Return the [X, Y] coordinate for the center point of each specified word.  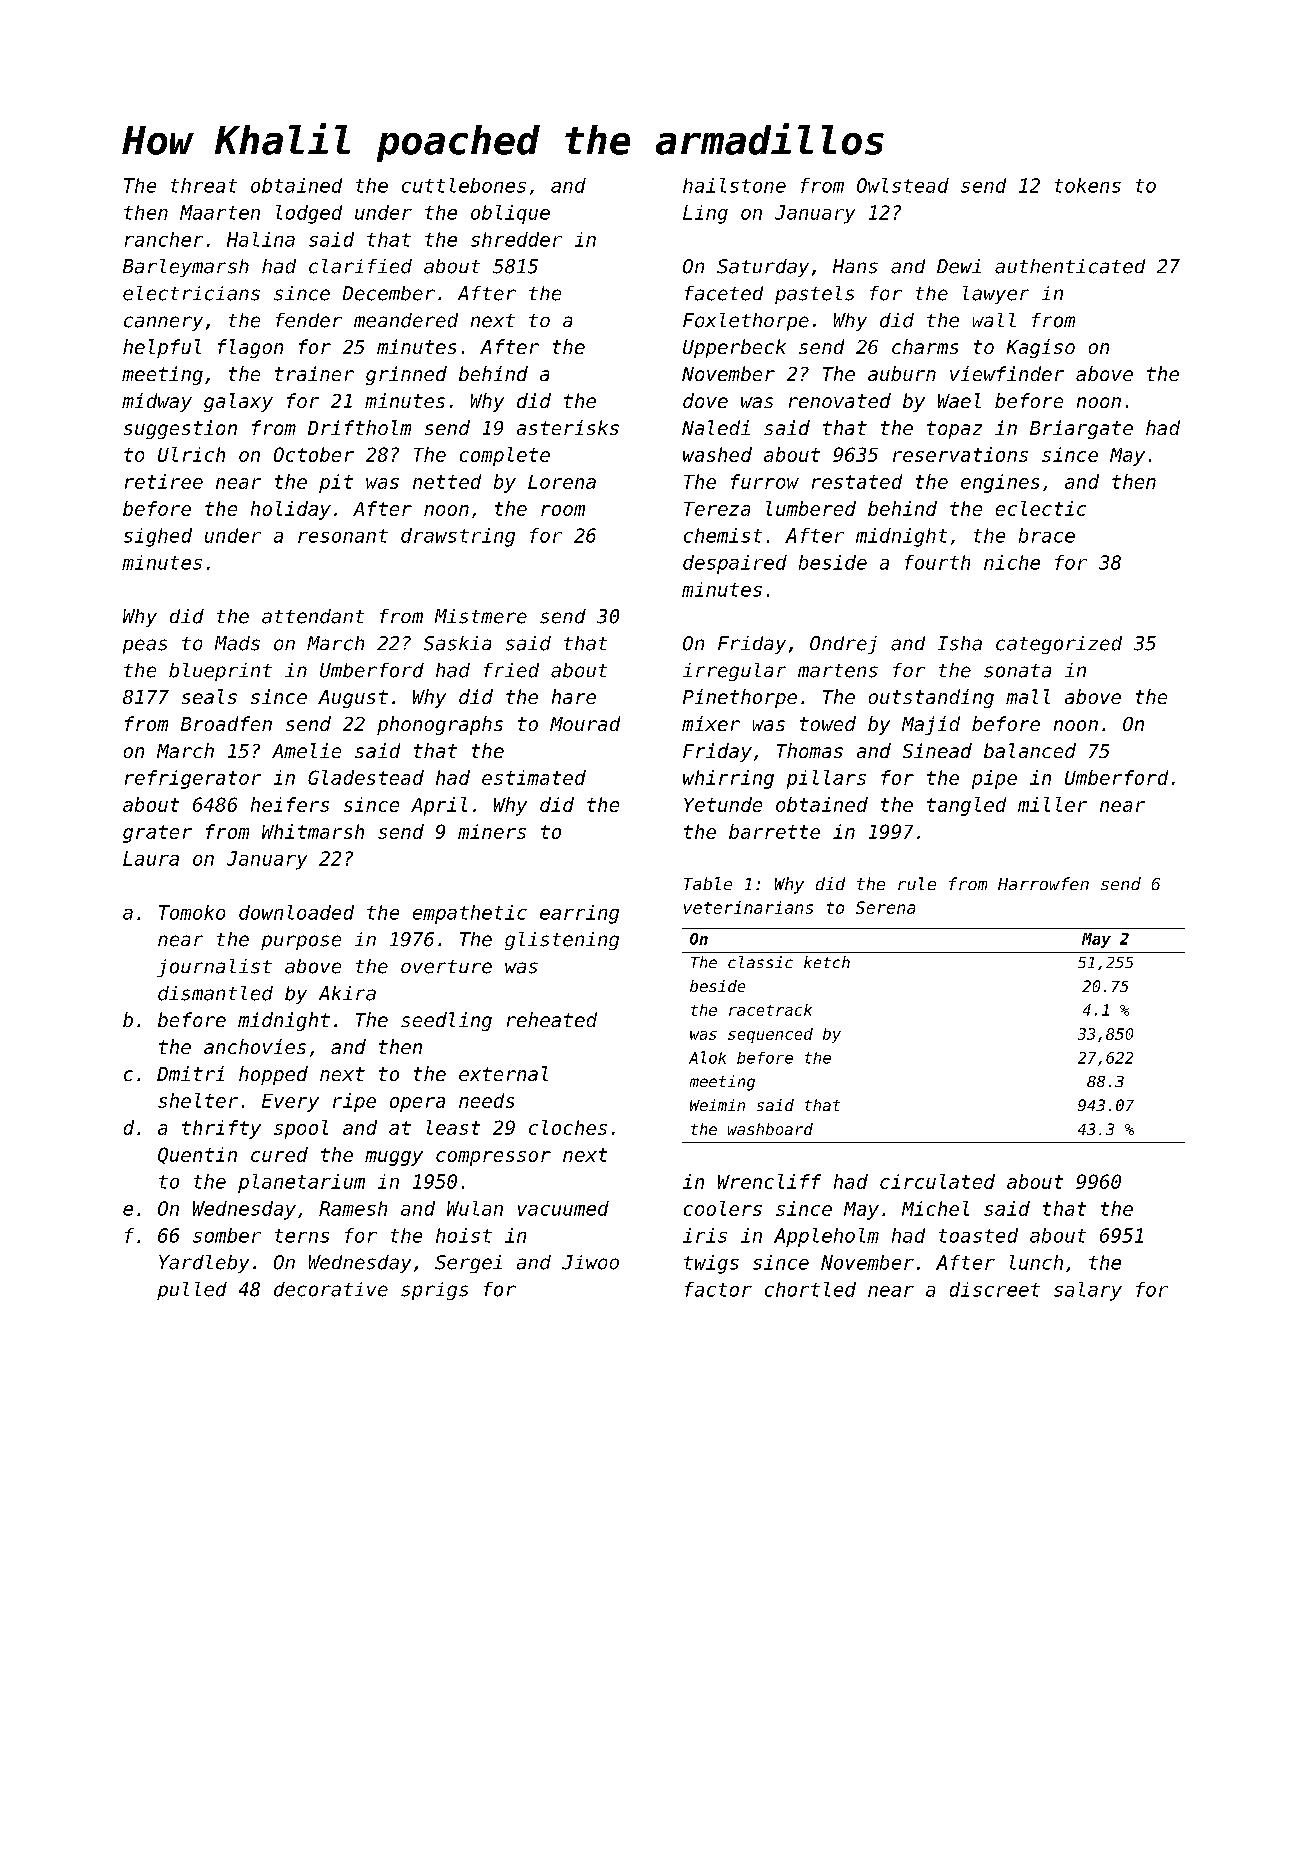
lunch [1036, 1262]
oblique [510, 214]
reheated [552, 1019]
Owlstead [903, 185]
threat [204, 185]
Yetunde [723, 804]
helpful [162, 348]
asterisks [568, 427]
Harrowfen [1043, 883]
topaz [954, 430]
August [353, 699]
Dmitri [190, 1073]
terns [302, 1236]
